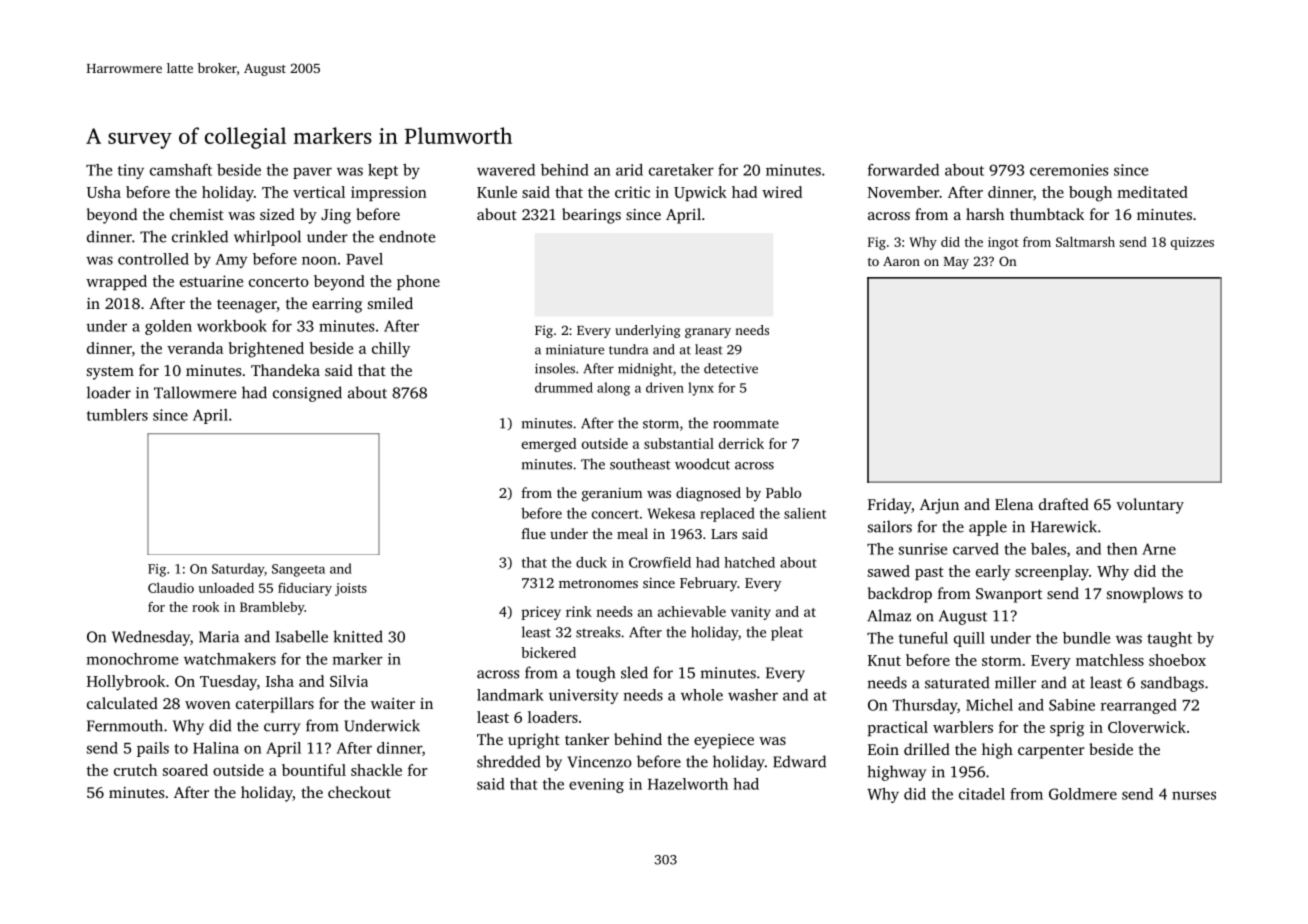  I want to click on ceremonies, so click(1069, 170).
